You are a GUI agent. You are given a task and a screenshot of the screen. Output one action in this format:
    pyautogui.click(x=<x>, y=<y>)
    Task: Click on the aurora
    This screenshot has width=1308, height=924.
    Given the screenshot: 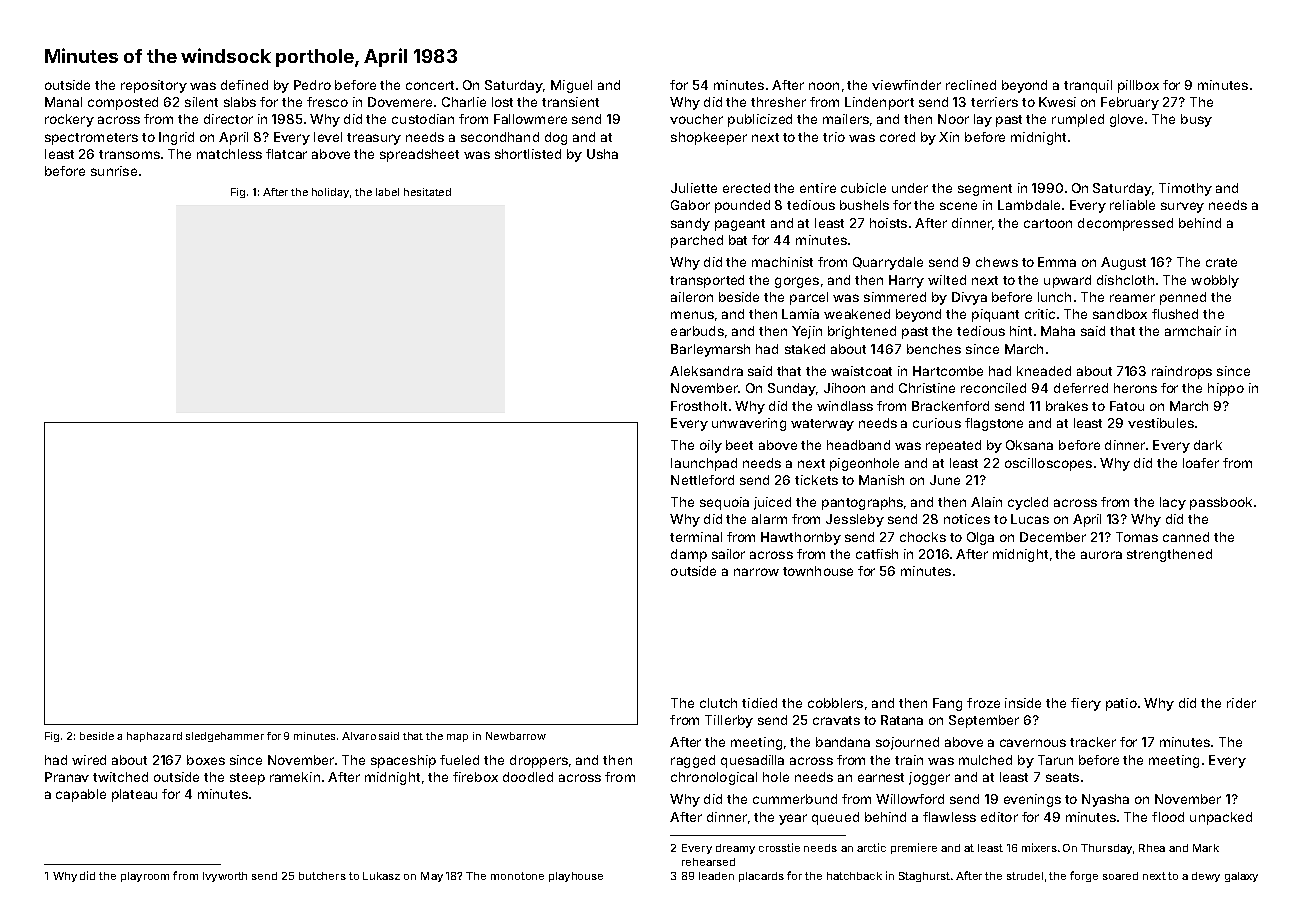 What is the action you would take?
    pyautogui.click(x=1101, y=555)
